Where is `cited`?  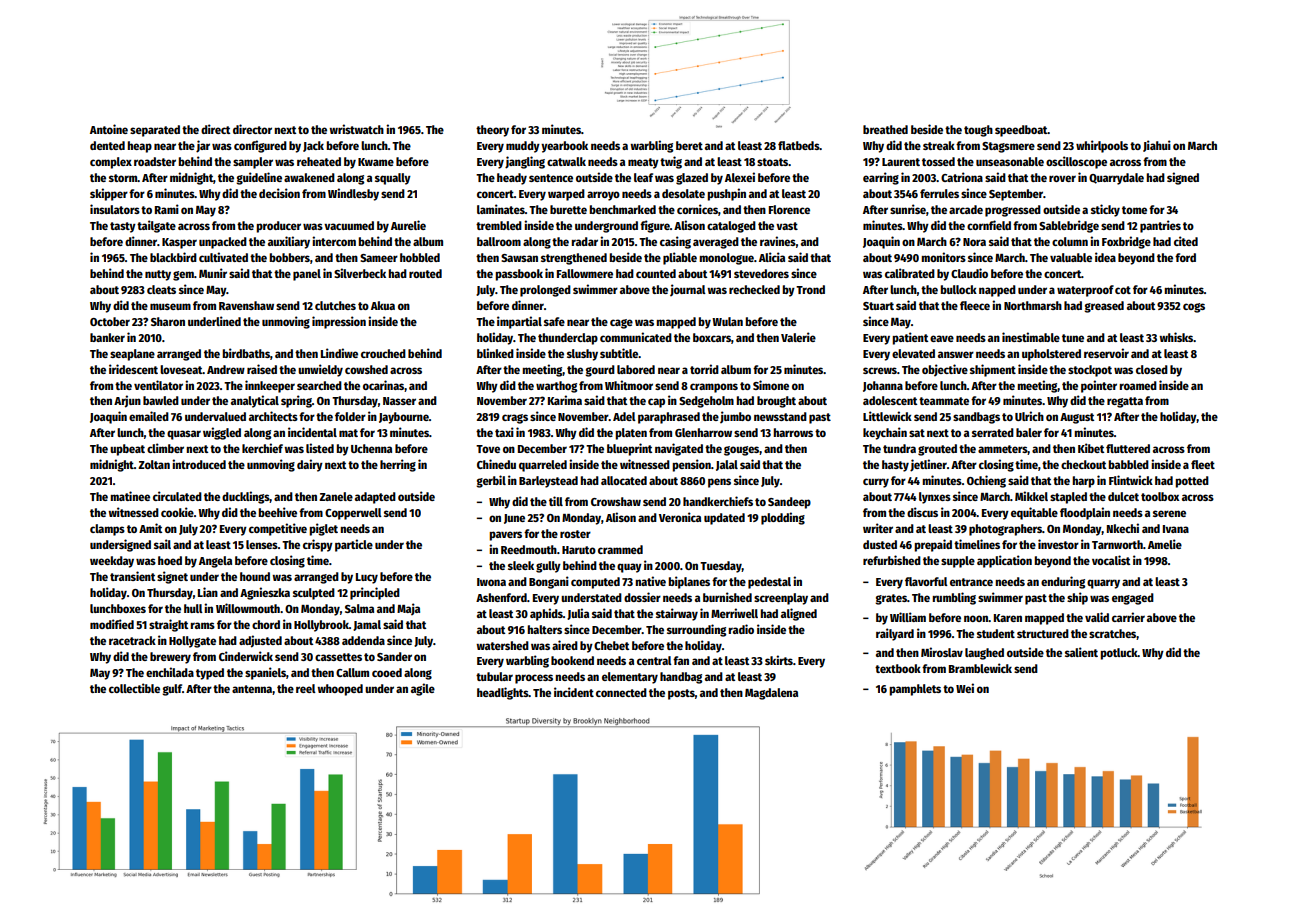 cited is located at coordinates (1186, 241).
